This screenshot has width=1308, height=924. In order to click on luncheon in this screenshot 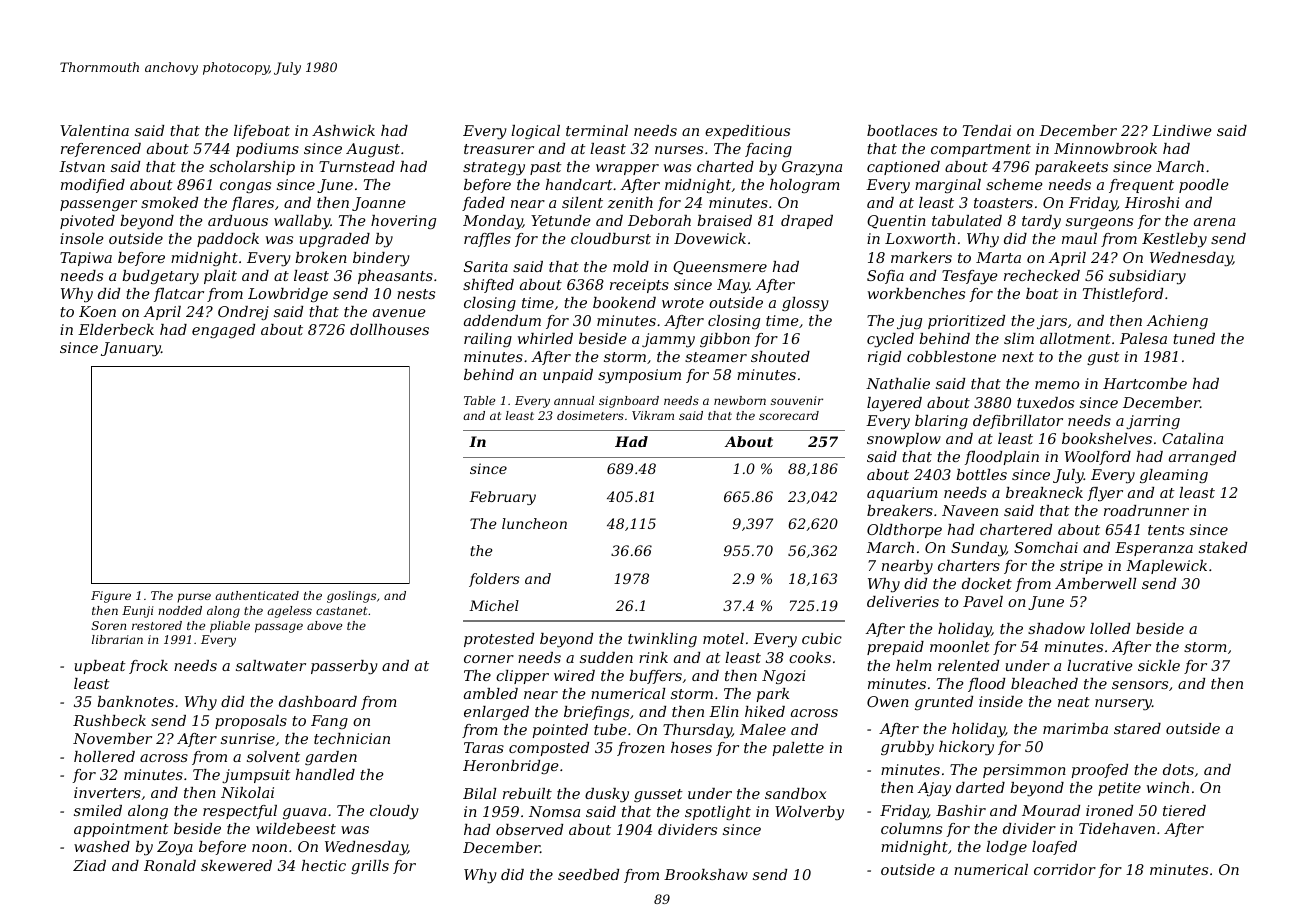, I will do `click(534, 523)`.
